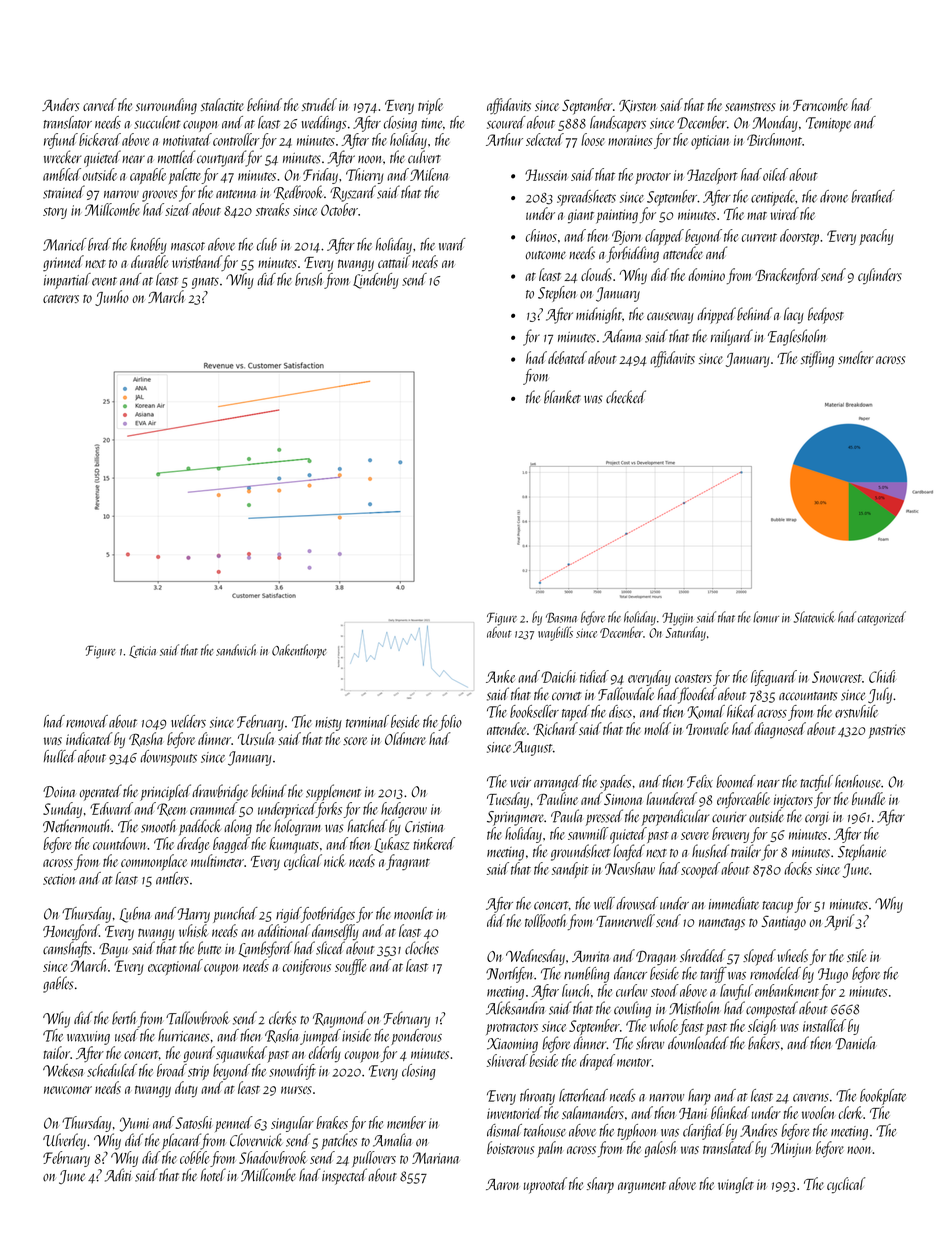 The height and width of the page is (1233, 952). Describe the element at coordinates (365, 176) in the page. I see `Thierry` at that location.
